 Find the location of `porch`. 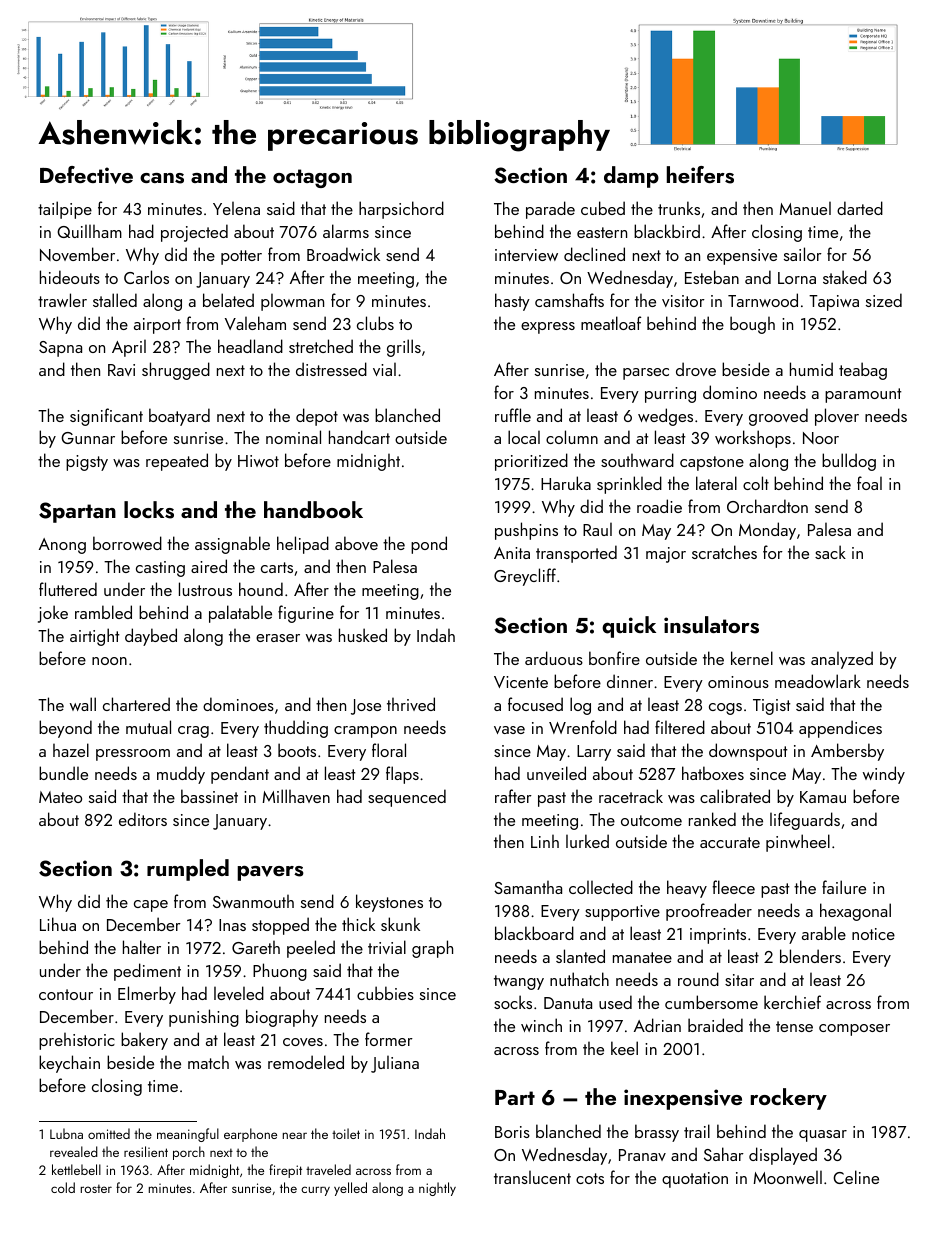

porch is located at coordinates (189, 1153).
